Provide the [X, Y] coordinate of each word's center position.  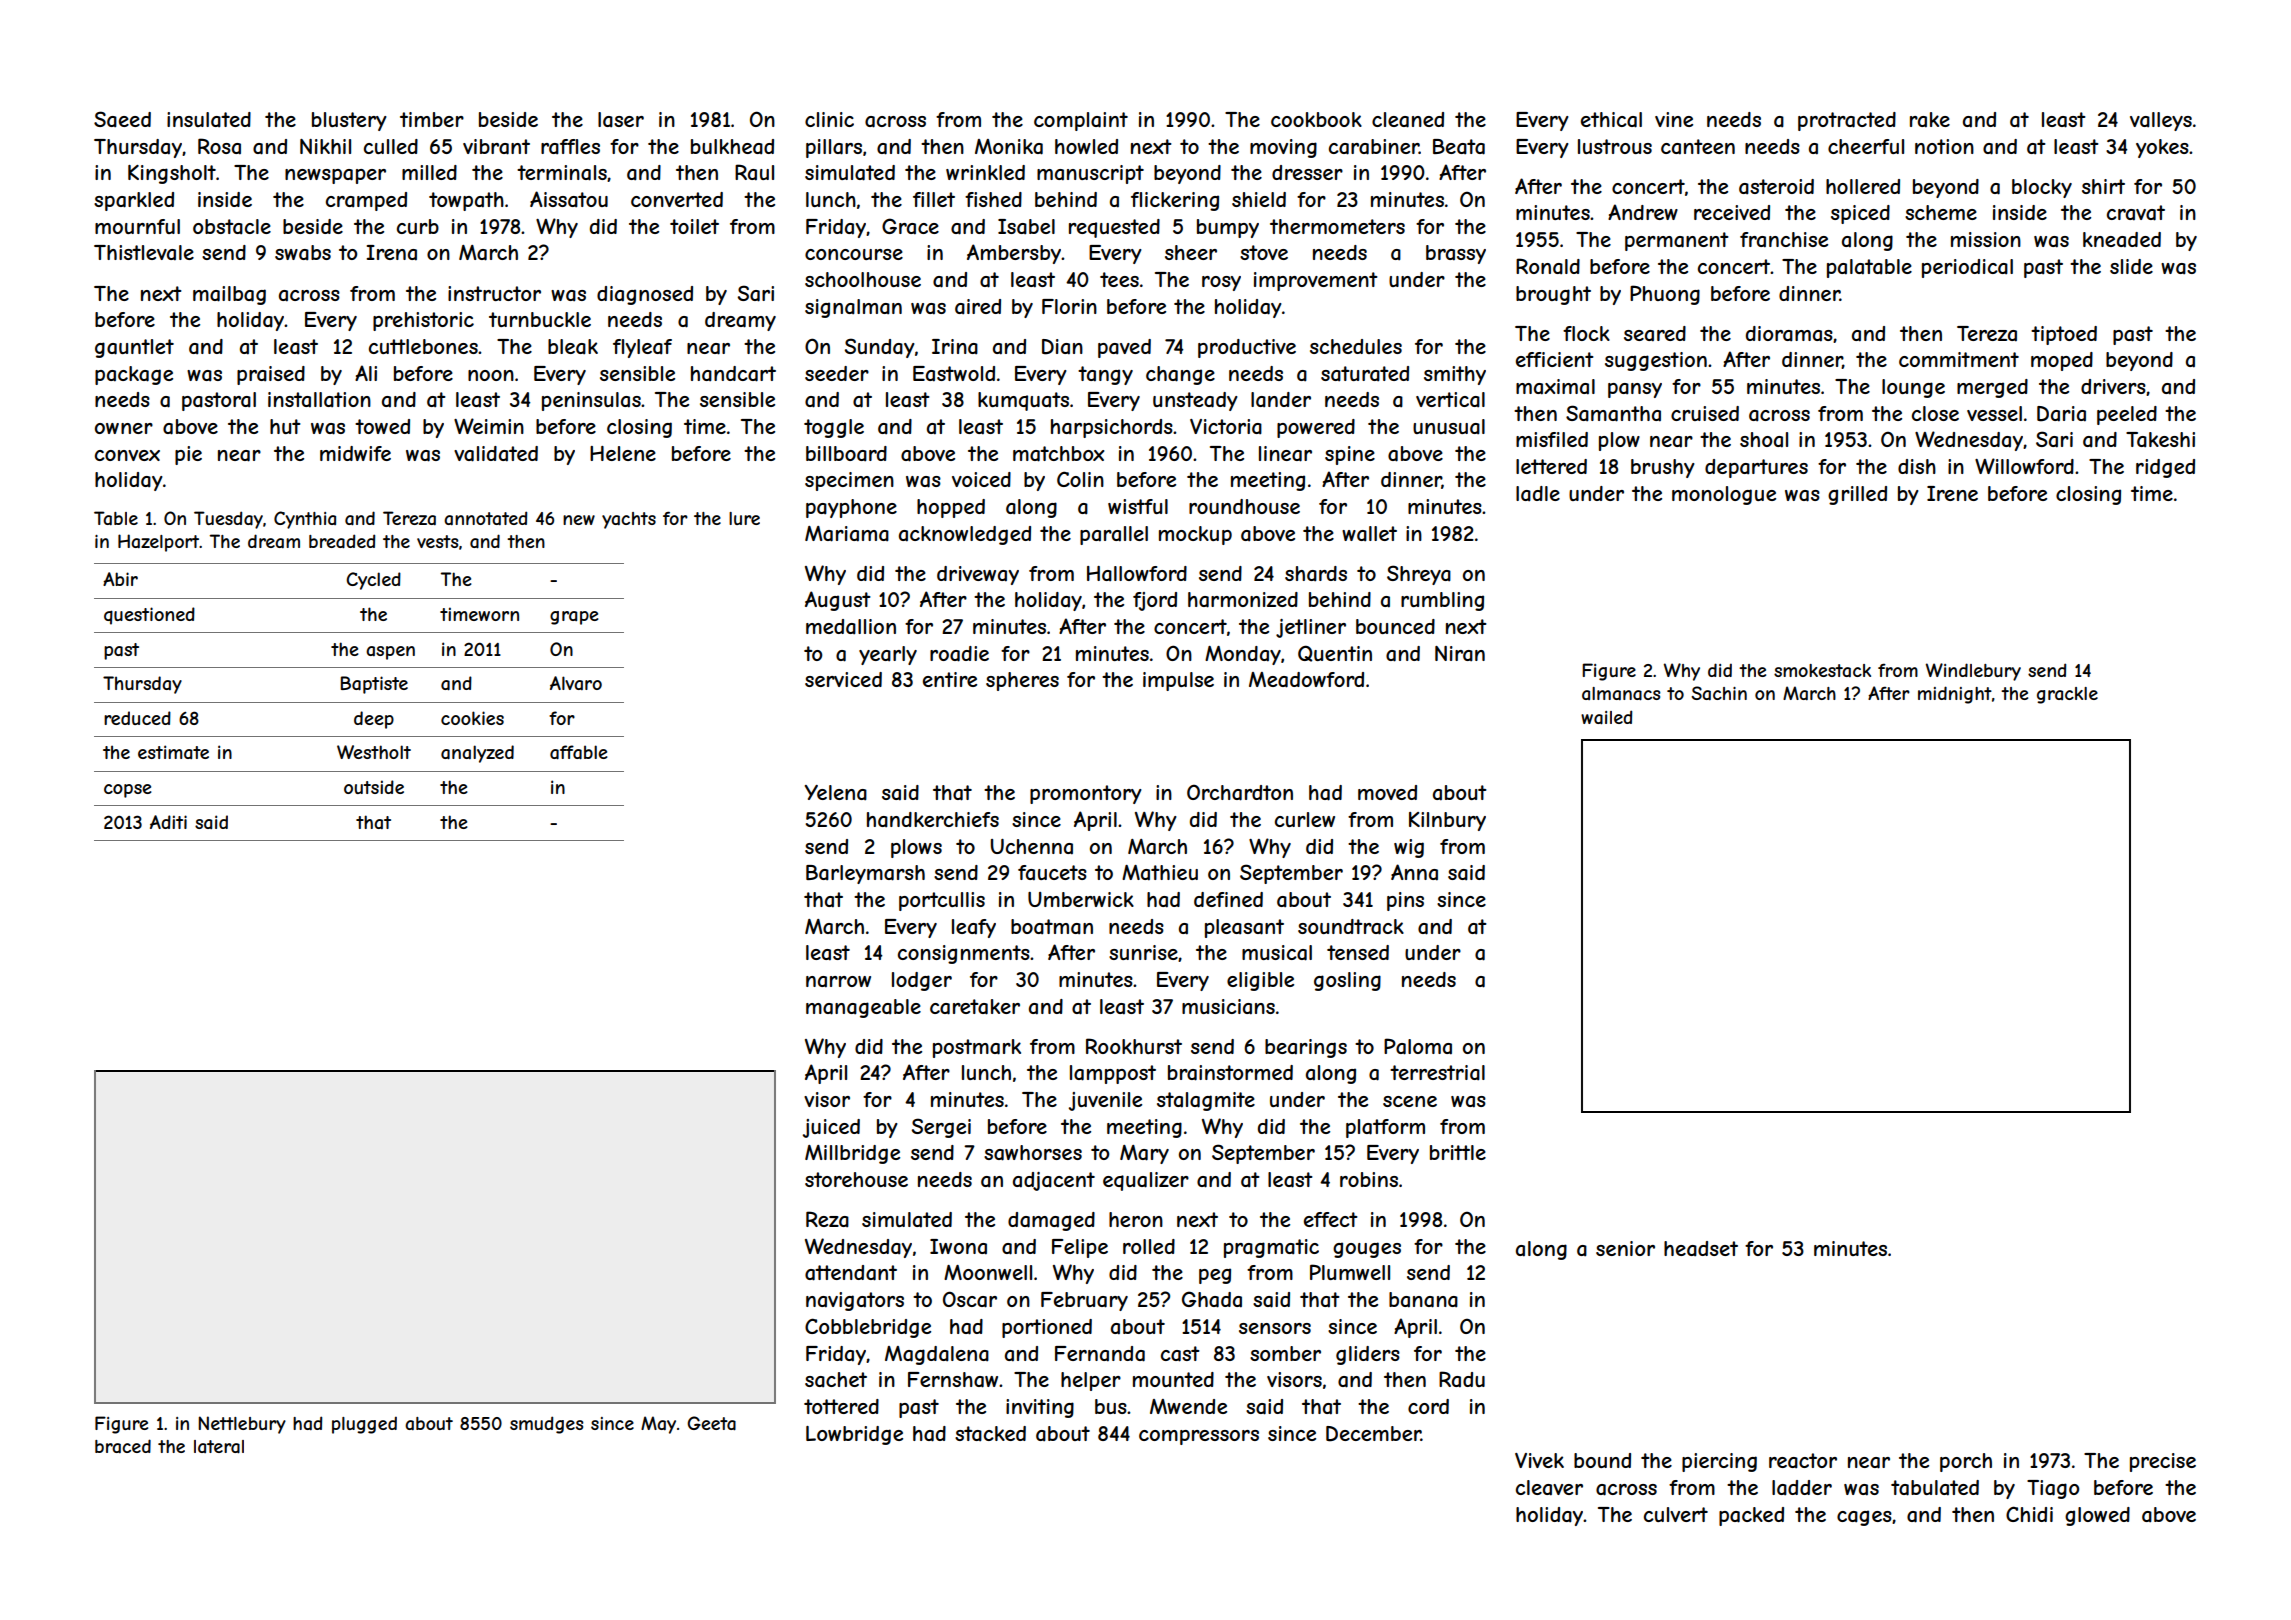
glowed [2097, 1516]
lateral [219, 1447]
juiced [831, 1128]
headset [1701, 1249]
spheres [1022, 681]
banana [1423, 1300]
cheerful [1866, 146]
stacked [990, 1434]
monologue [1724, 495]
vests [437, 541]
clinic [829, 119]
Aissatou [569, 199]
